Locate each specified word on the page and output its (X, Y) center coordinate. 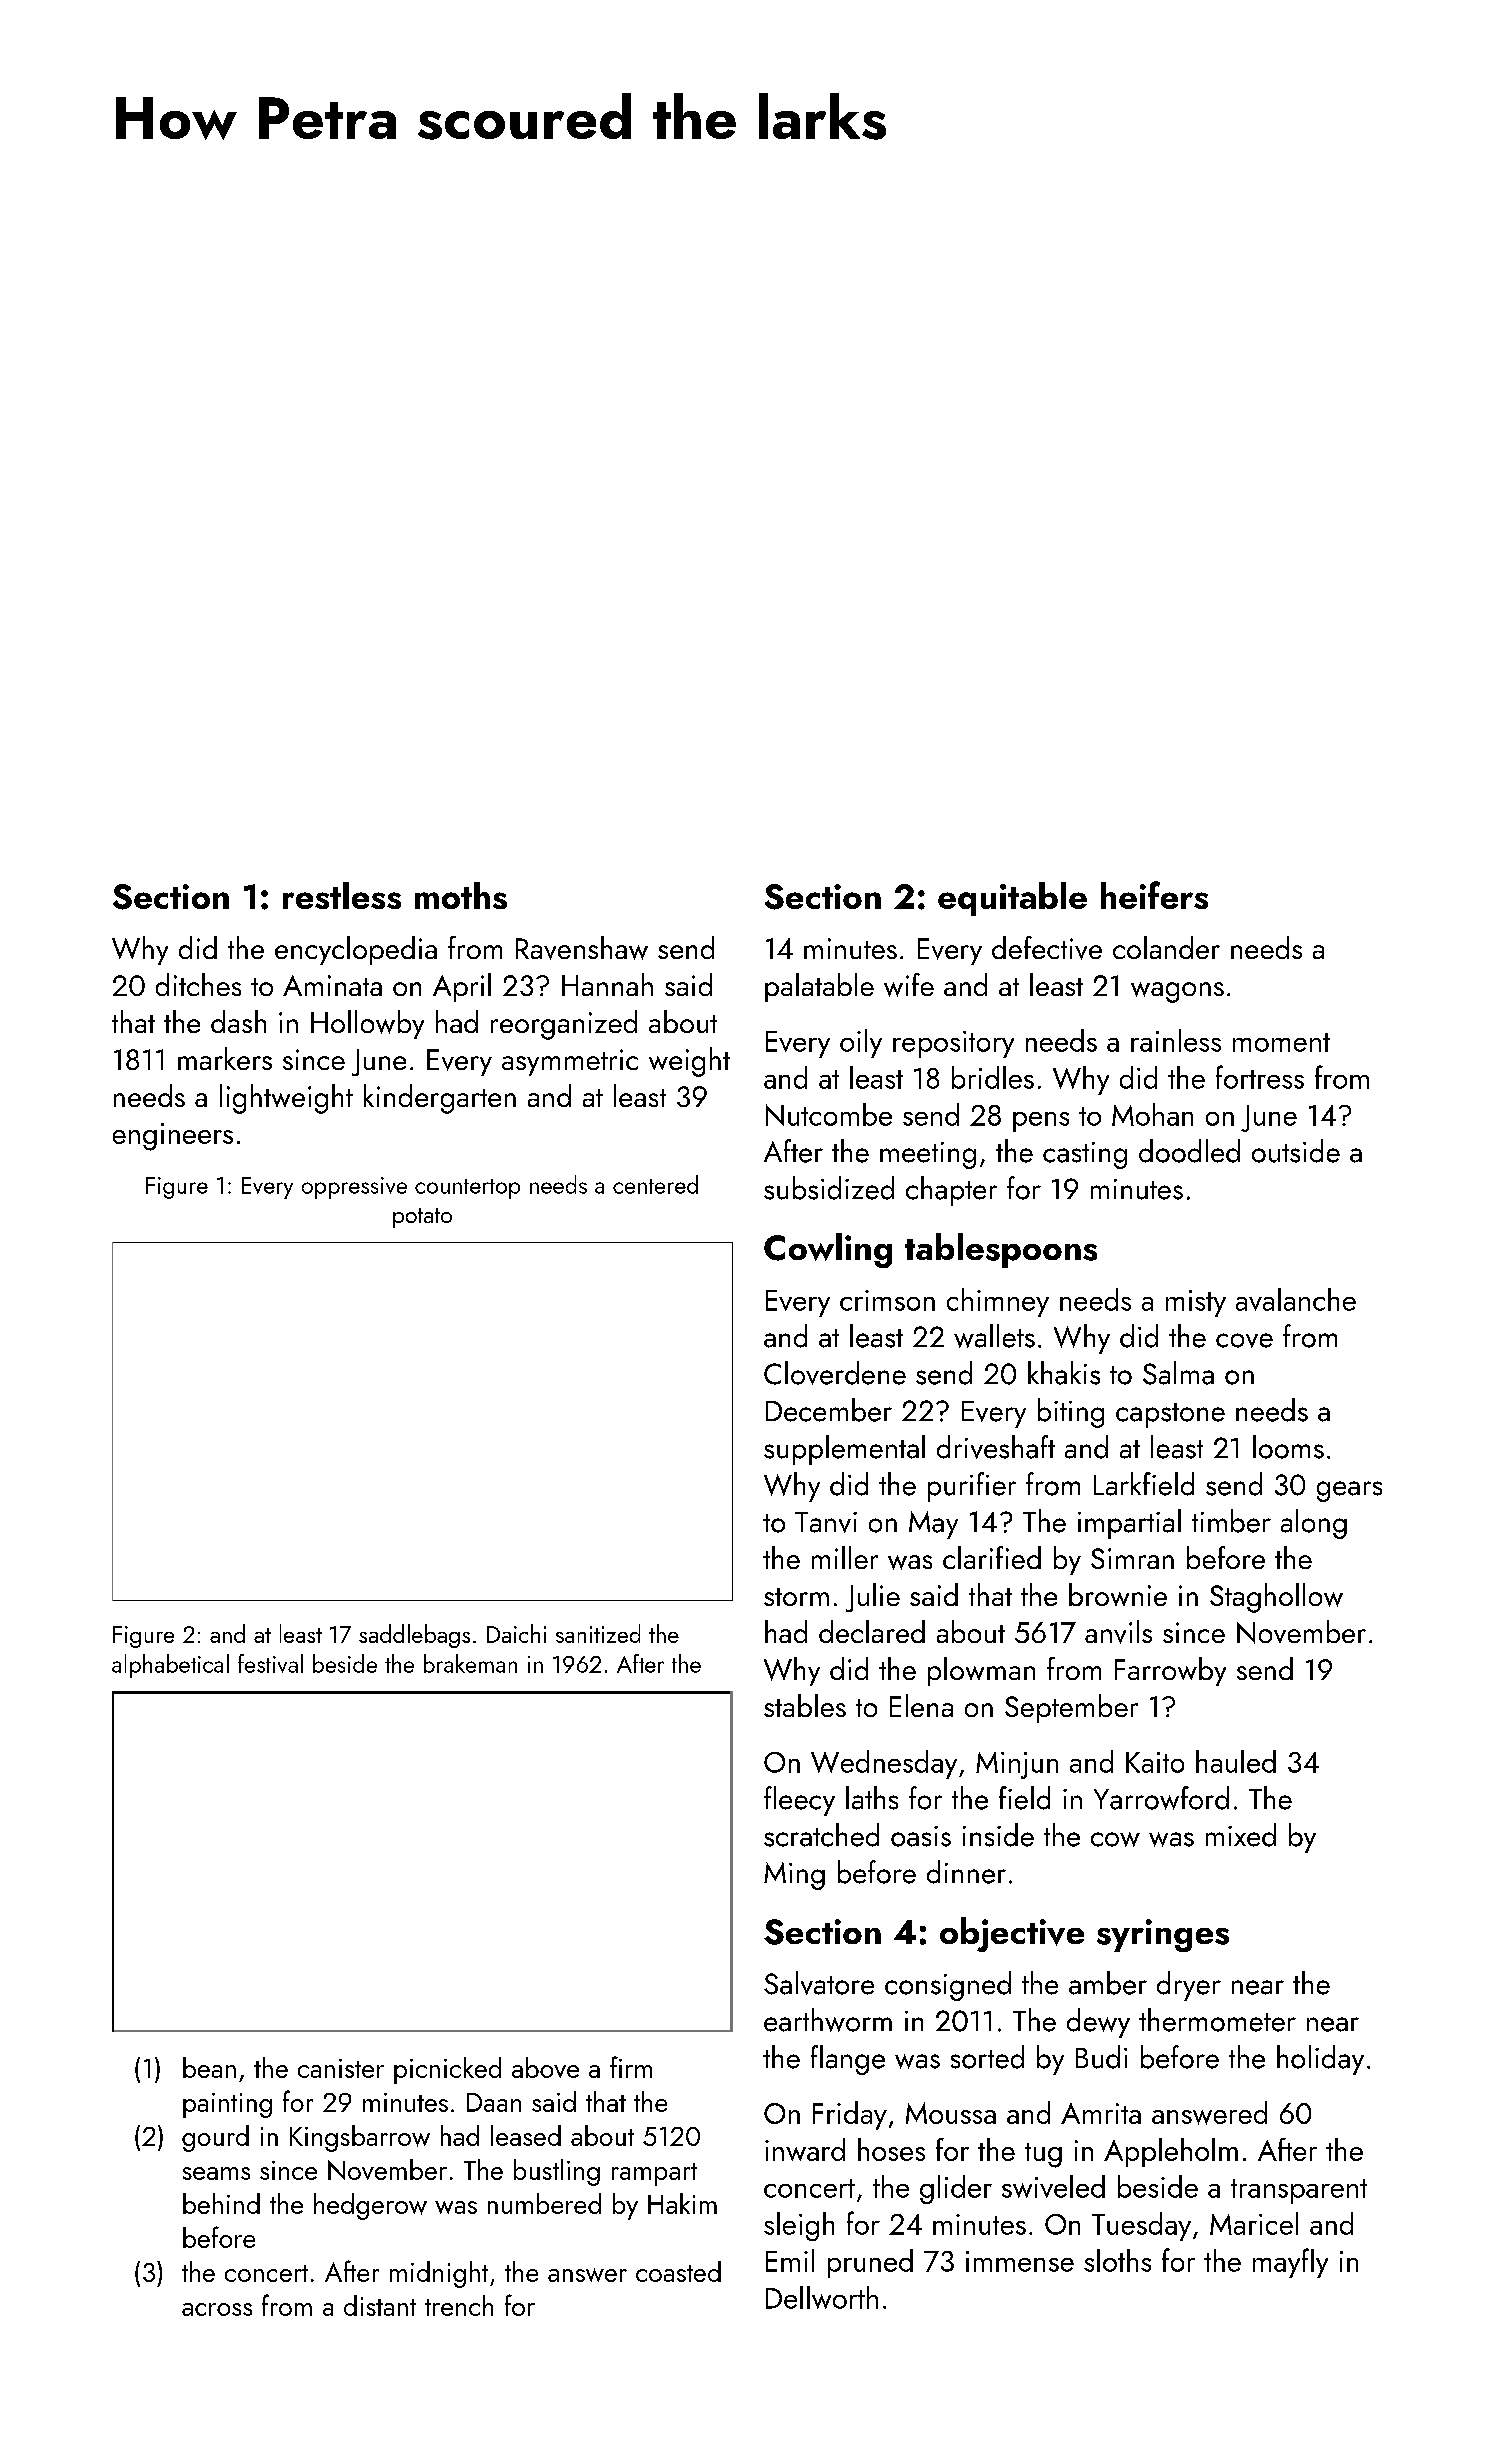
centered (655, 1184)
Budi (1101, 2057)
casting (1085, 1155)
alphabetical (170, 1666)
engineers (173, 1137)
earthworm (828, 2020)
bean (209, 2067)
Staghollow (1276, 1598)
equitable (1012, 899)
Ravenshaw (582, 948)
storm (796, 1597)
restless (342, 895)
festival (270, 1663)
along (1314, 1524)
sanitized (598, 1633)
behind (221, 2203)
